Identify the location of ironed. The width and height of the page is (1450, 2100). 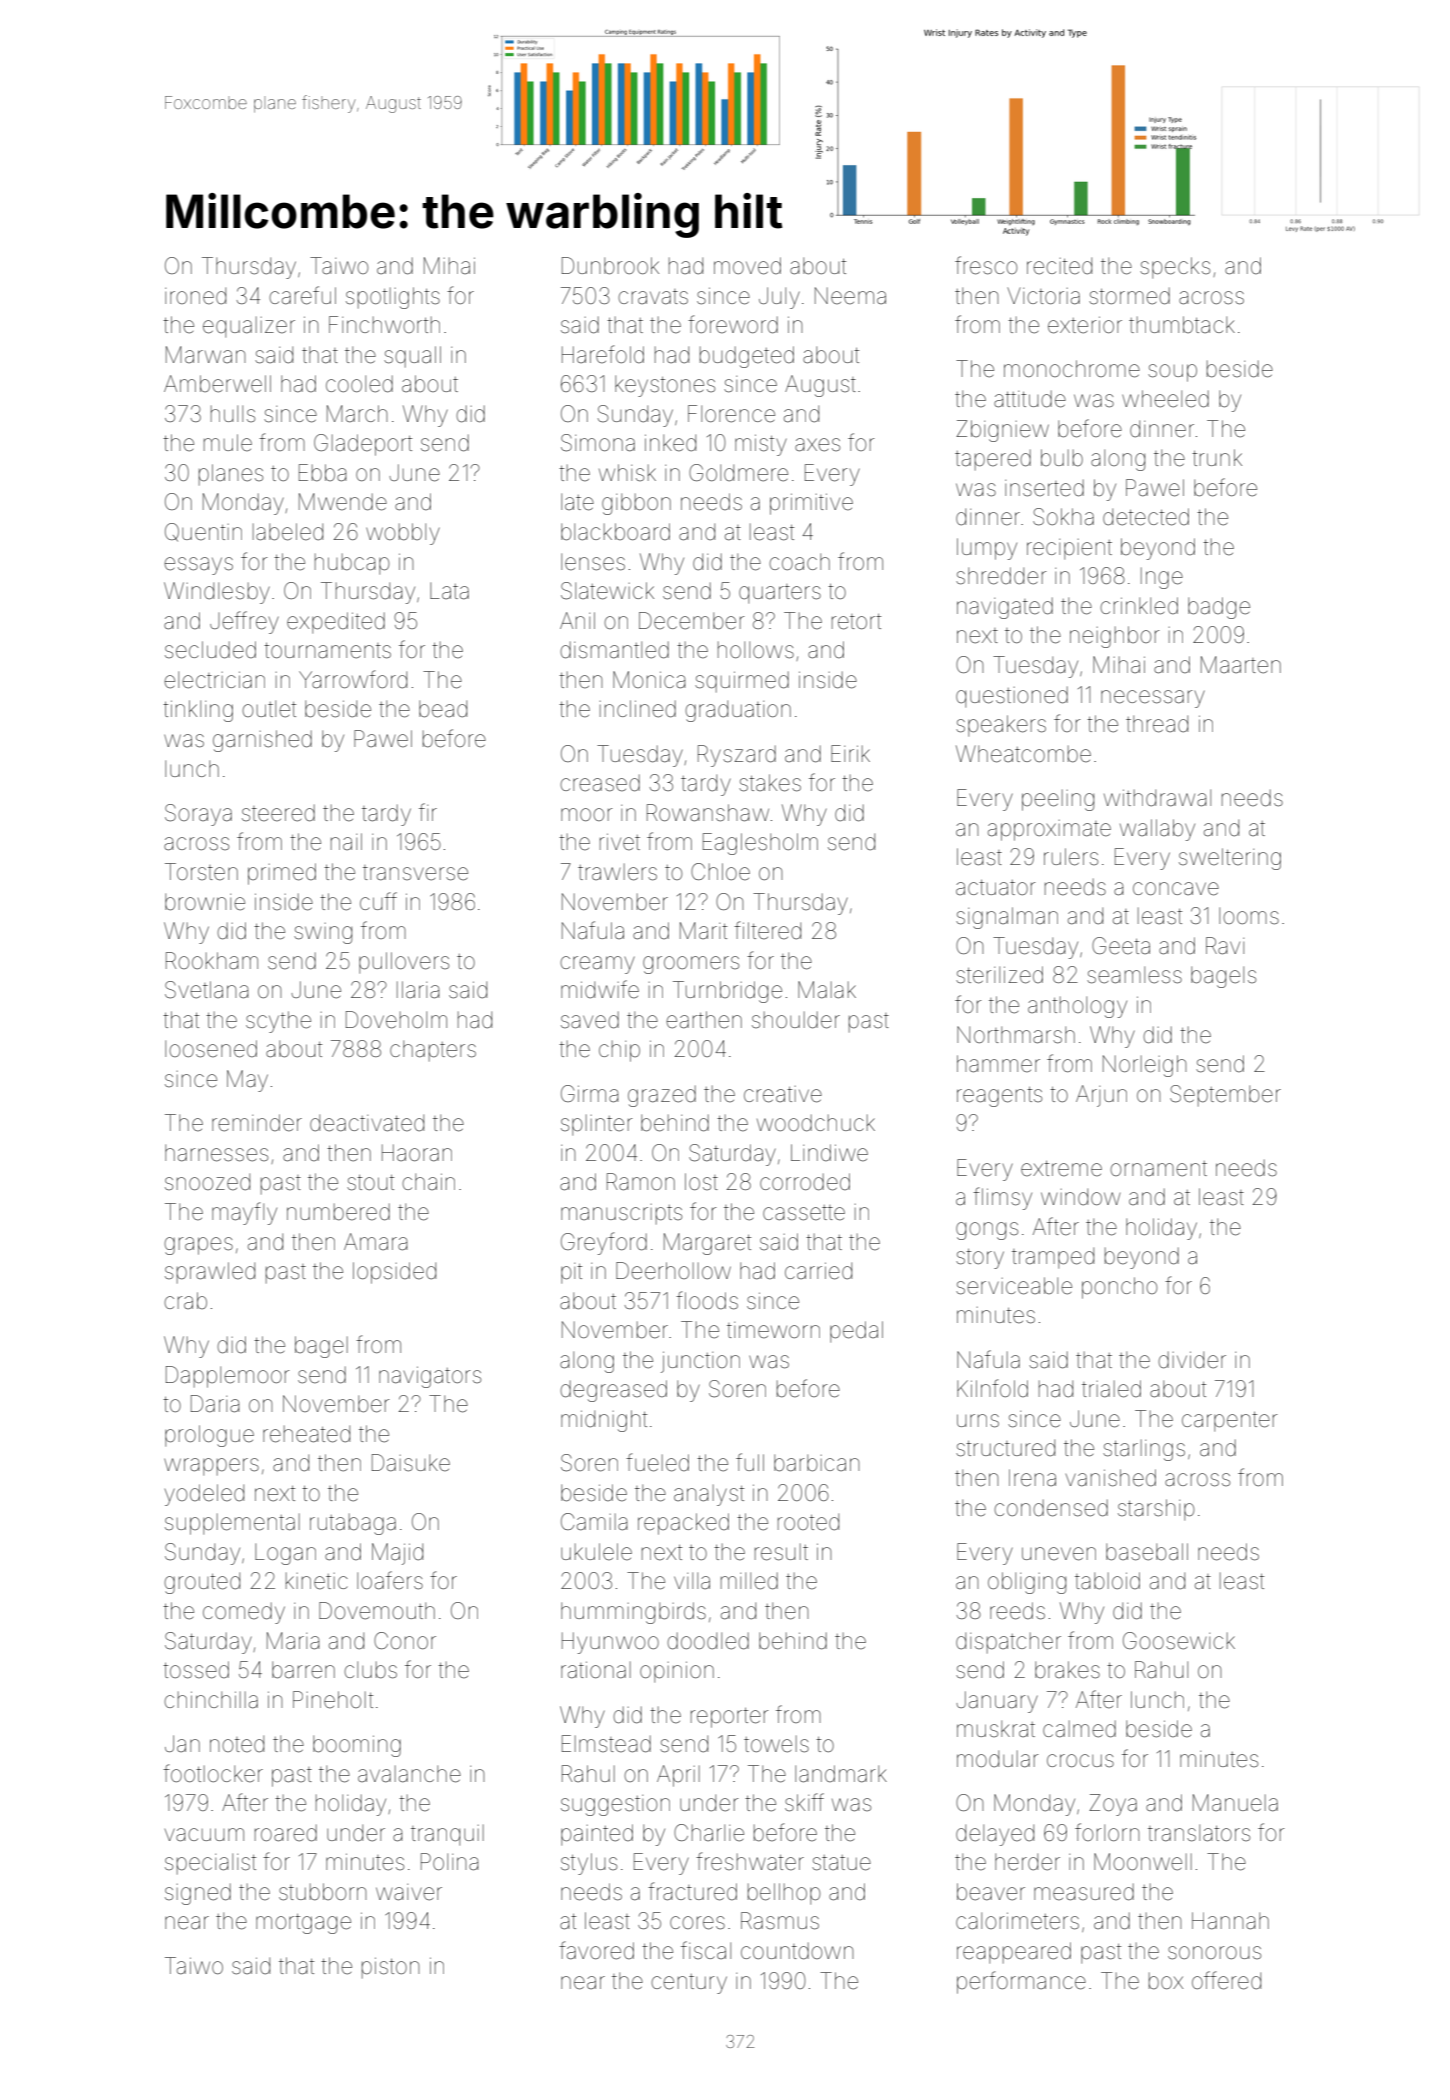
(195, 296).
